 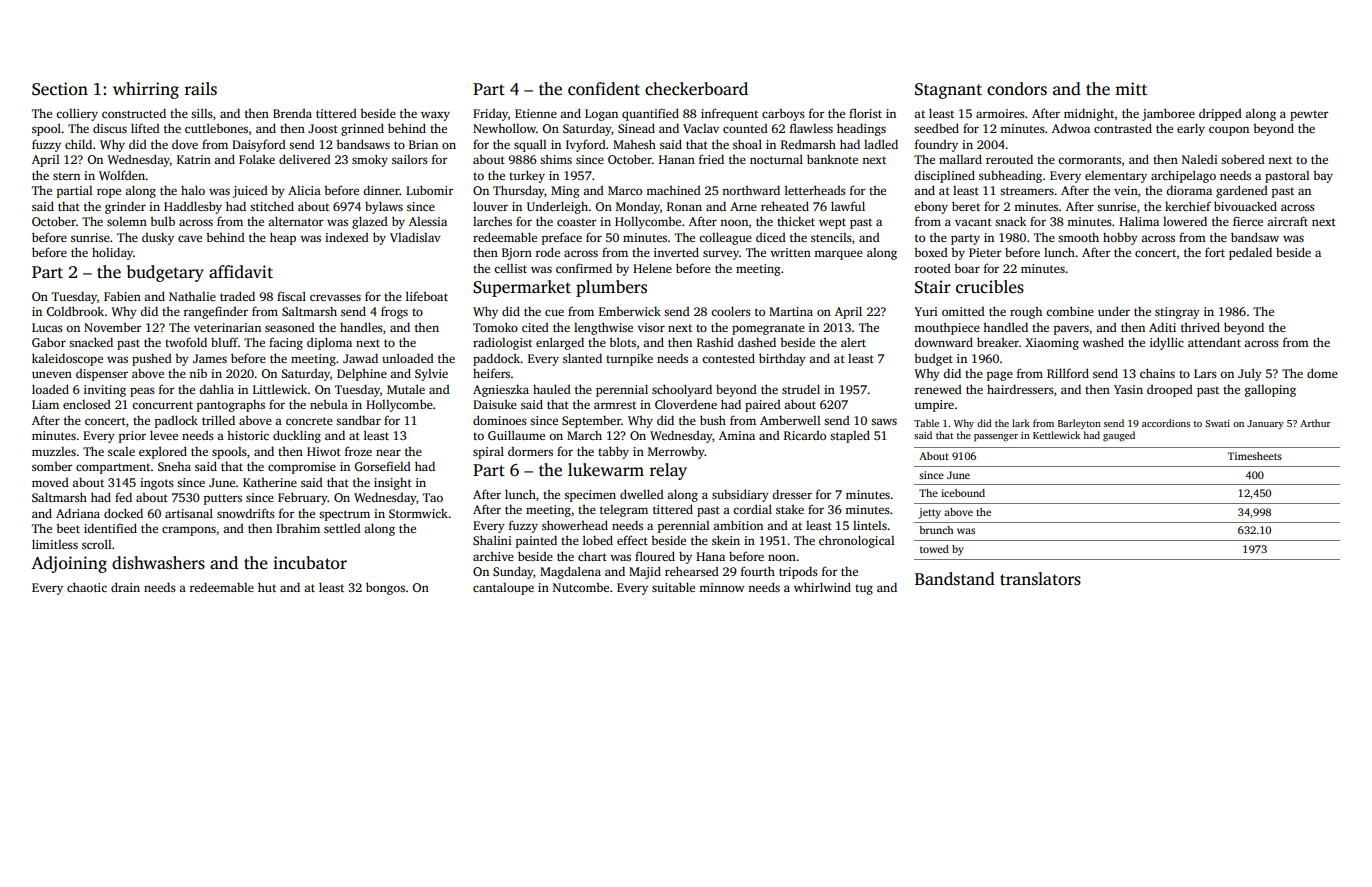 I want to click on rough, so click(x=1026, y=313).
